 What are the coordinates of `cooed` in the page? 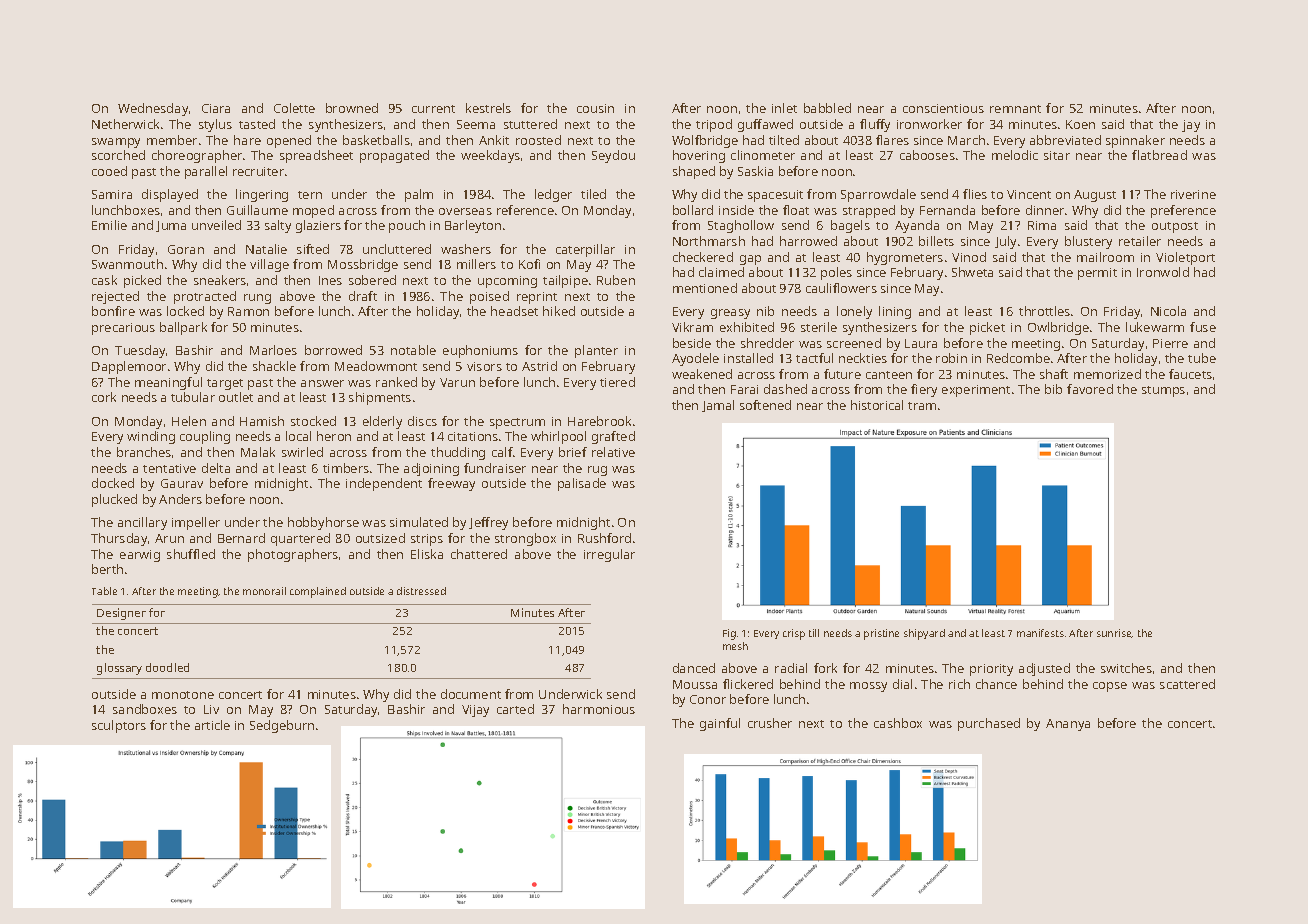 It's located at (109, 171).
